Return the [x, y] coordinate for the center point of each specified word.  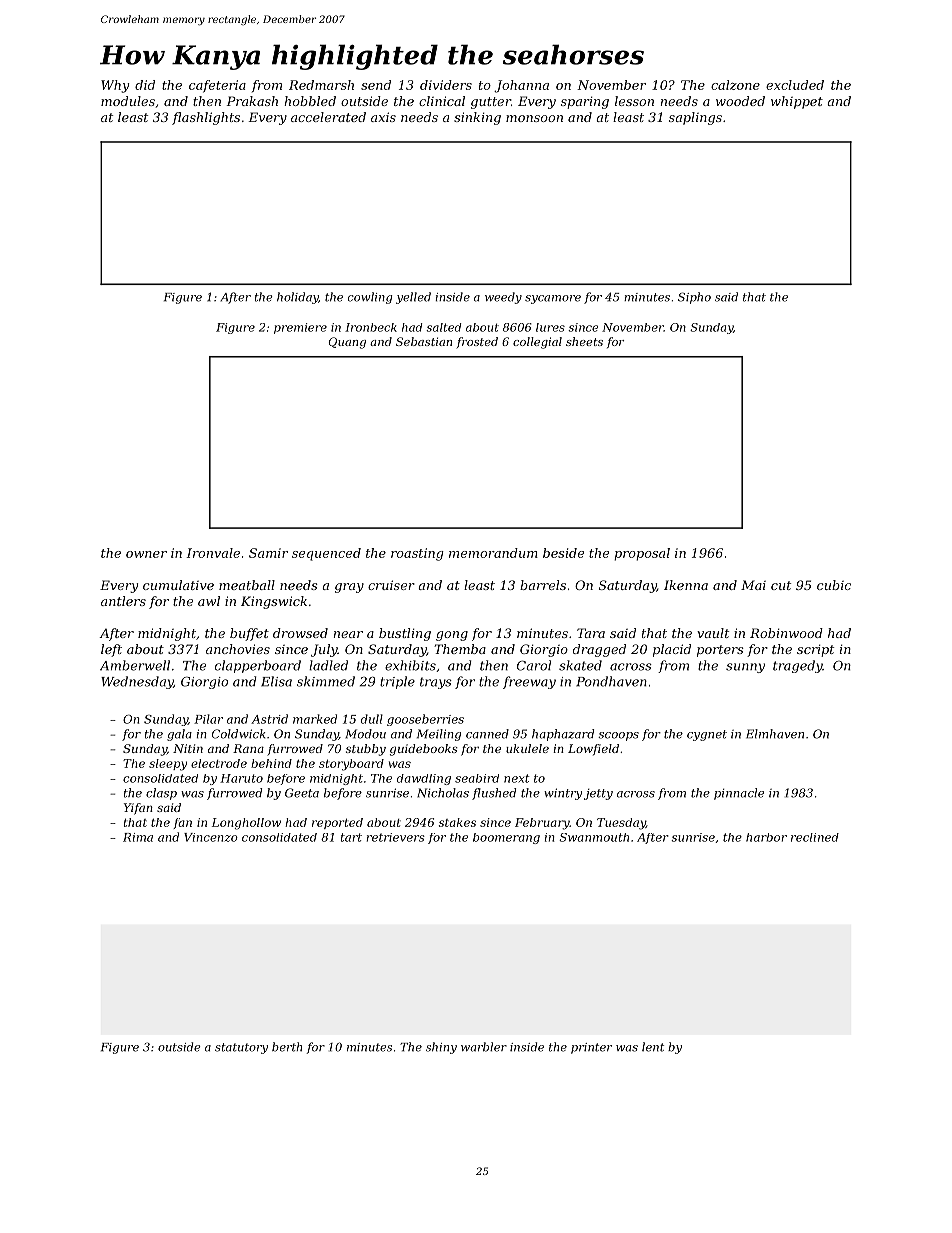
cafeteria [217, 86]
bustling [405, 634]
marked [315, 719]
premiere [300, 328]
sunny [745, 668]
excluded [795, 85]
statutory [241, 1048]
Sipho [694, 298]
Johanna [521, 86]
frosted [477, 342]
